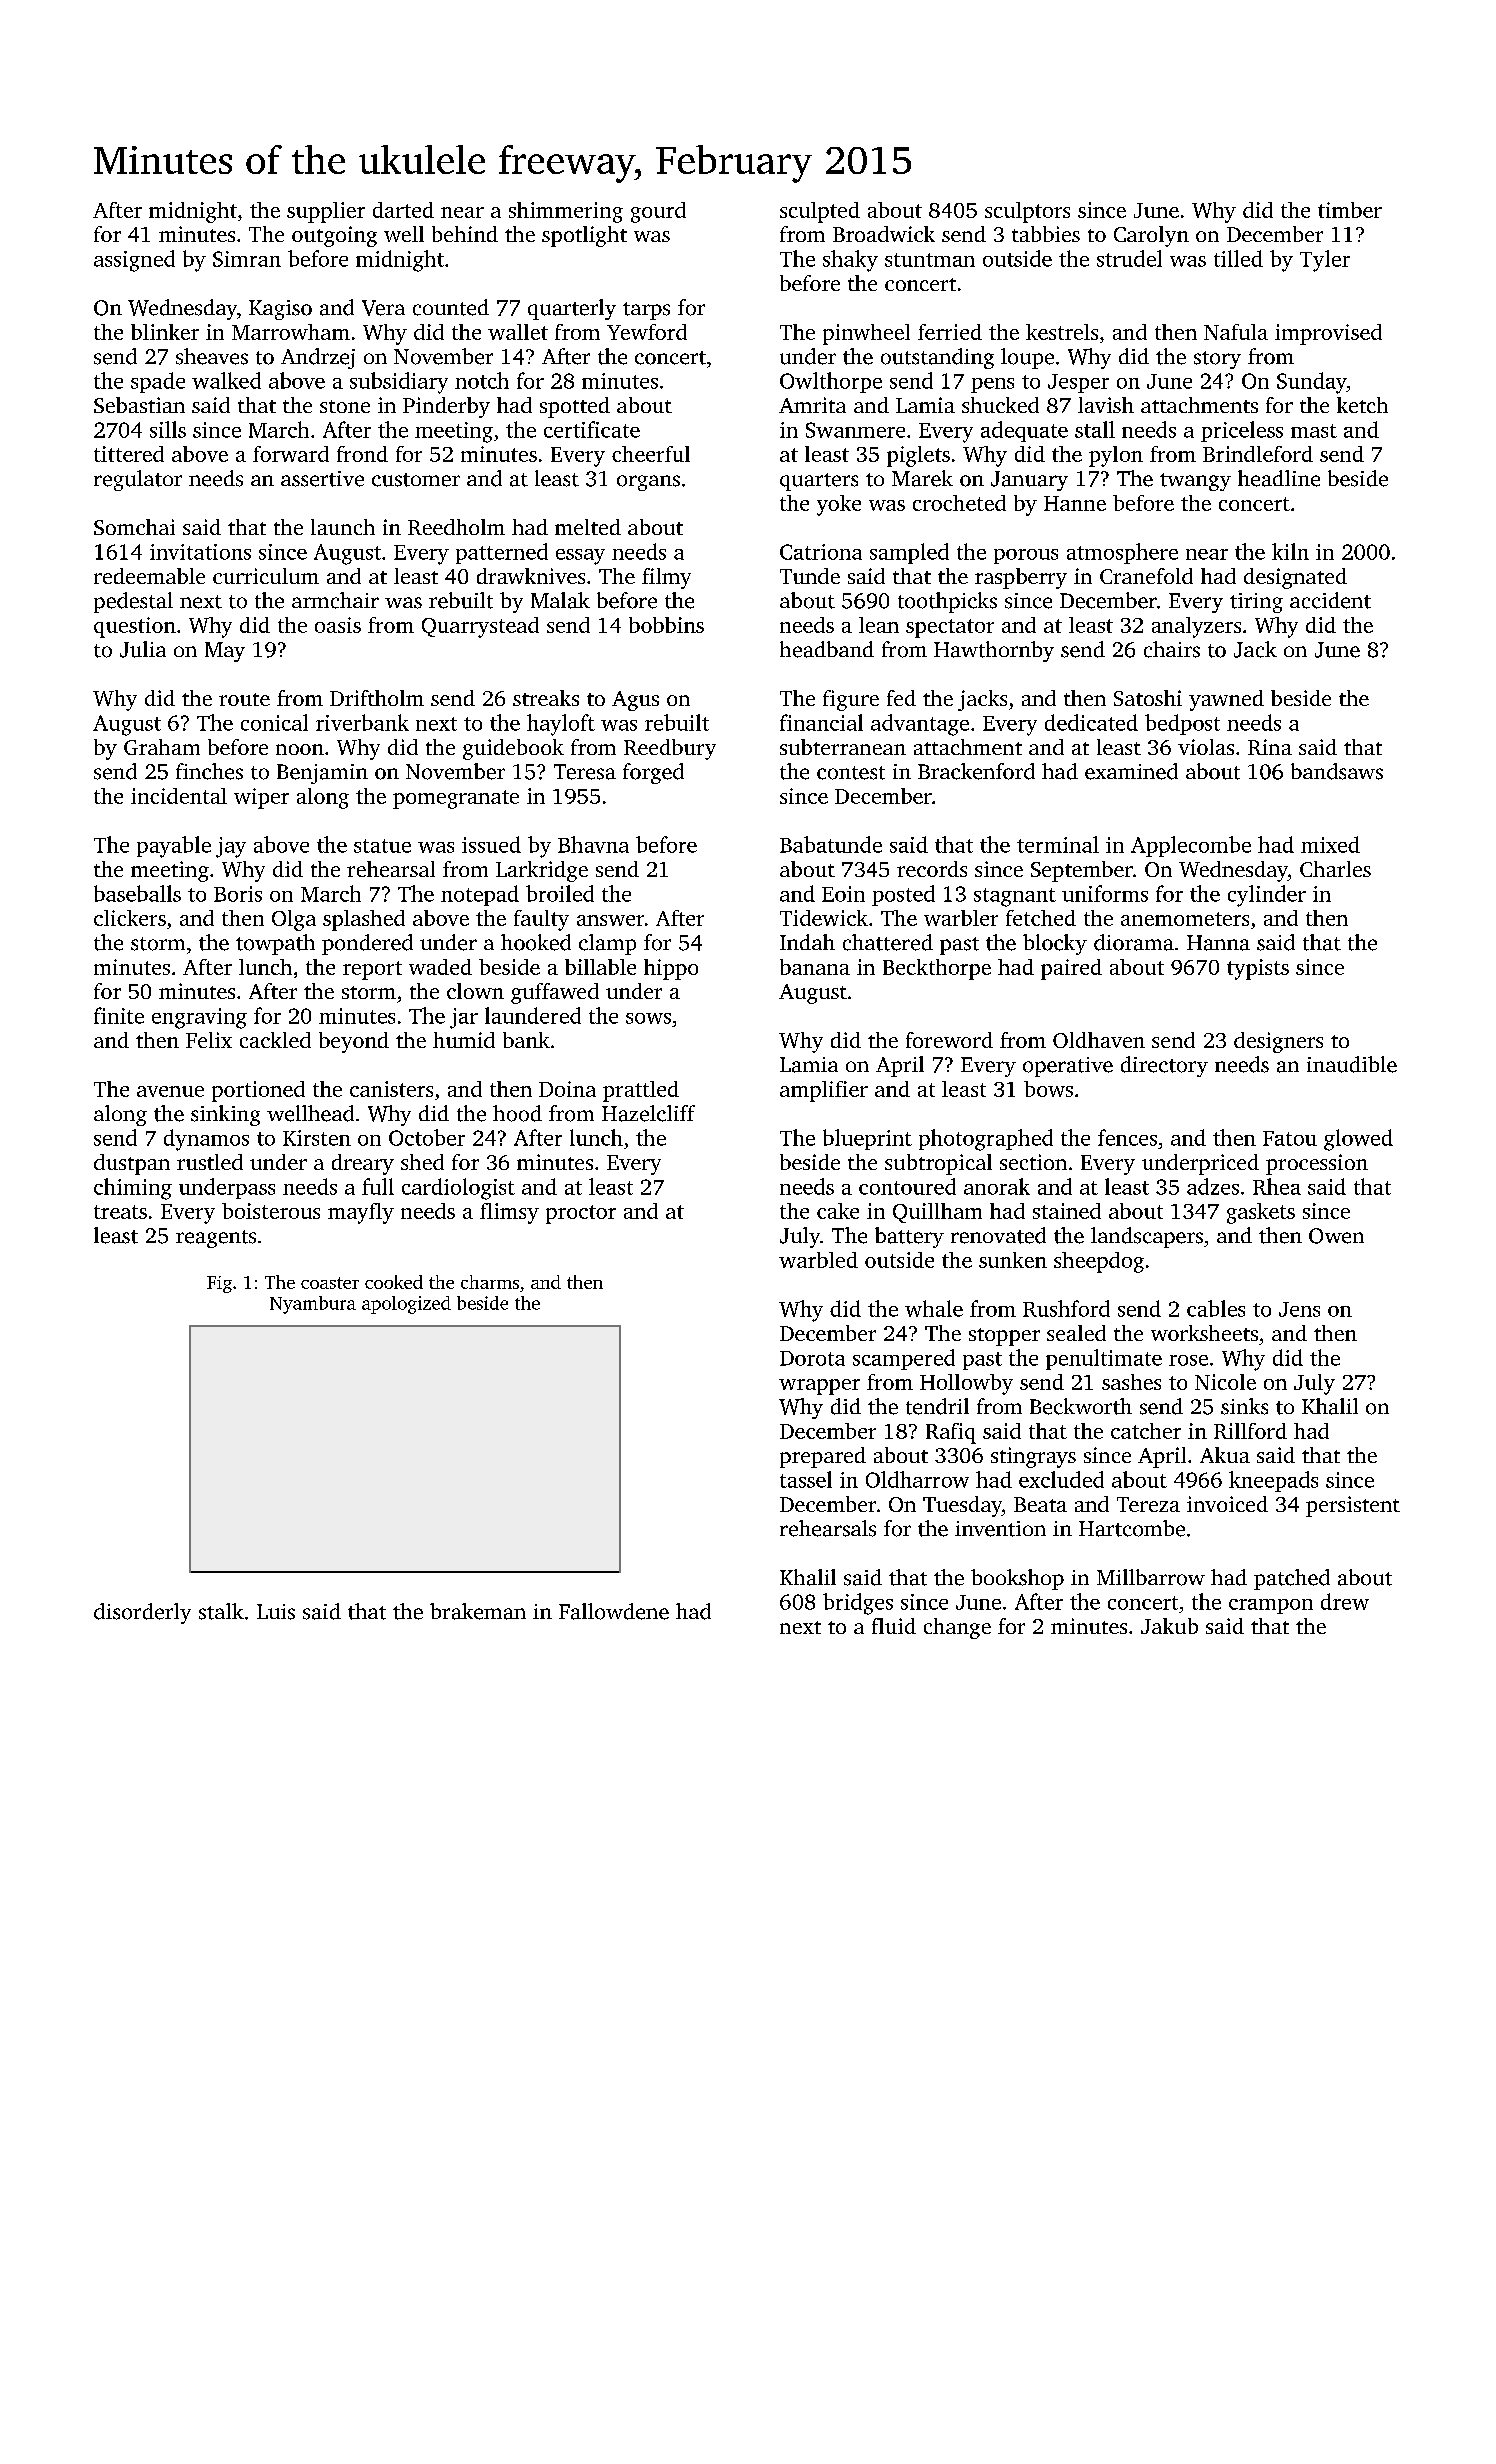 This screenshot has width=1496, height=2464. What do you see at coordinates (585, 772) in the screenshot?
I see `Teresa` at bounding box center [585, 772].
